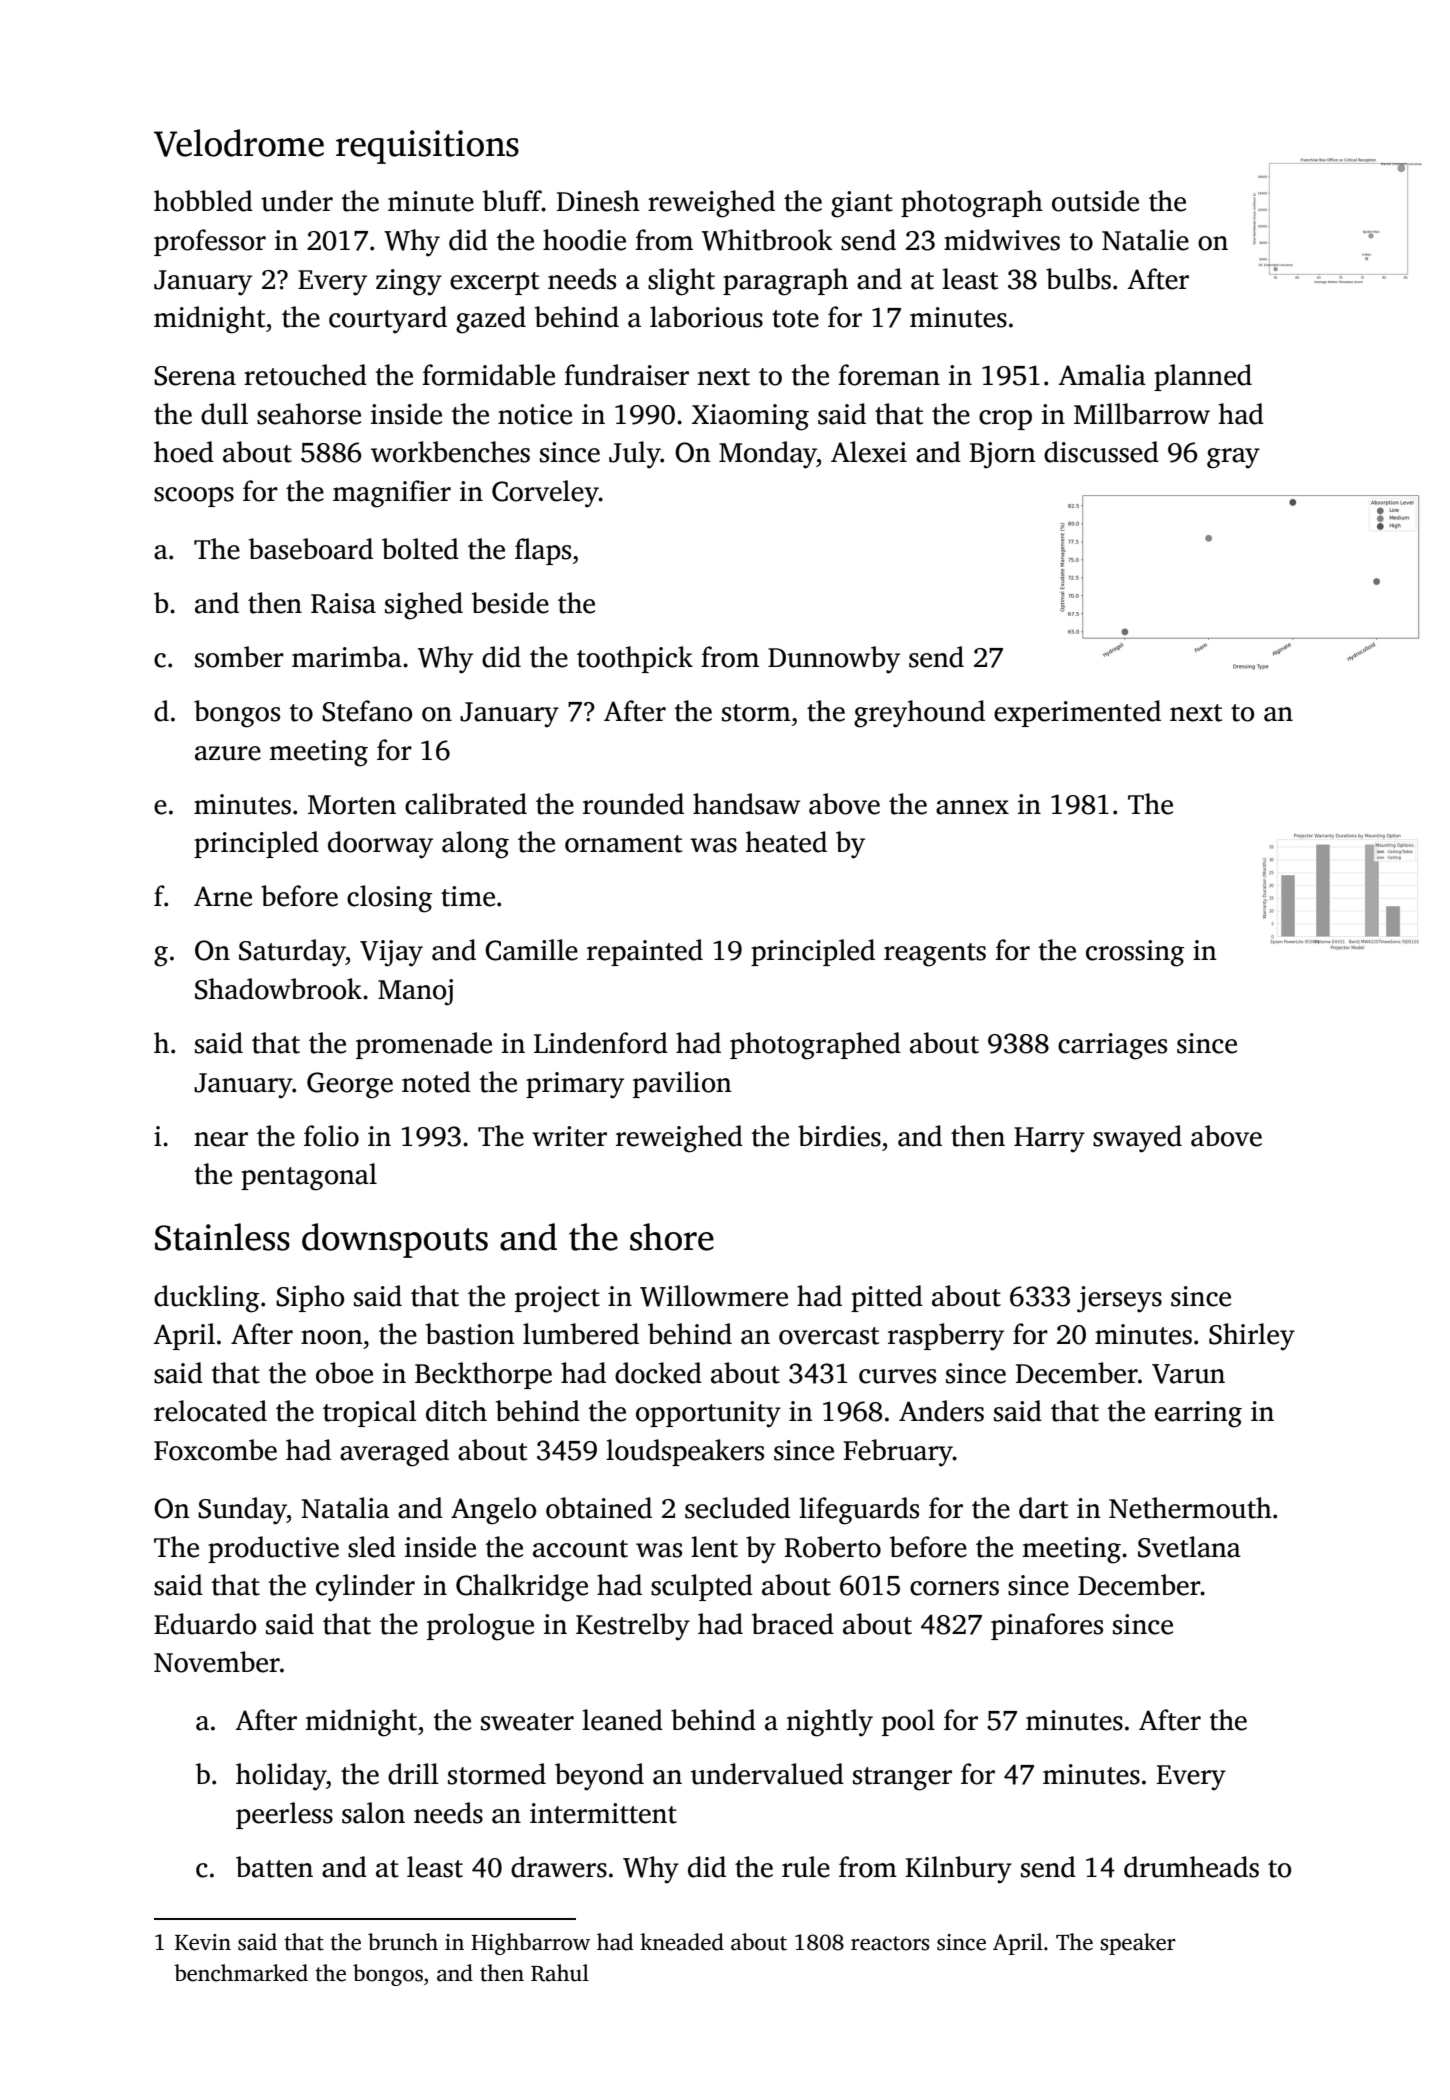 This document has height=2100, width=1450. Describe the element at coordinates (935, 955) in the document. I see `reagents` at that location.
